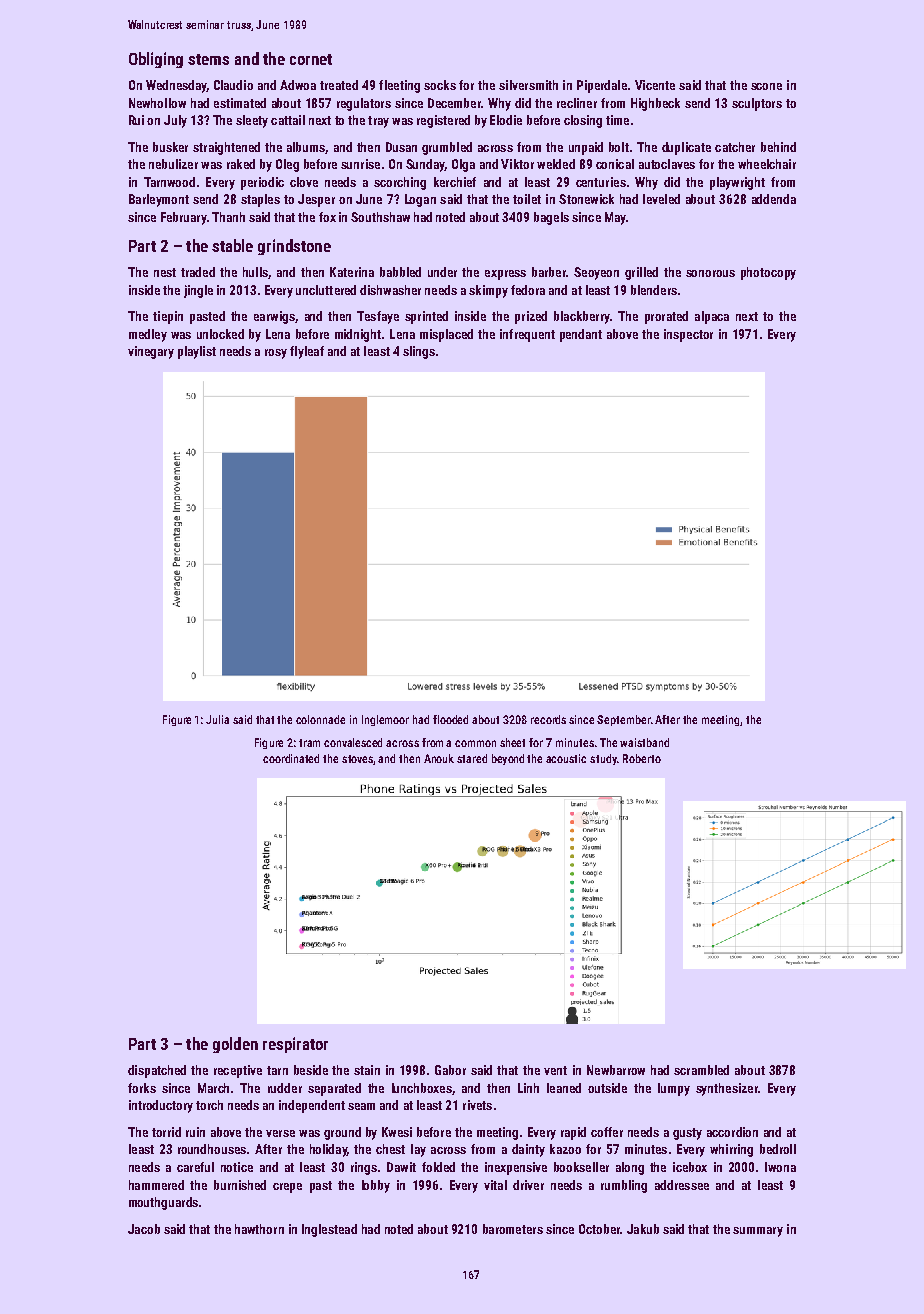  Describe the element at coordinates (217, 719) in the document. I see `Julia` at that location.
